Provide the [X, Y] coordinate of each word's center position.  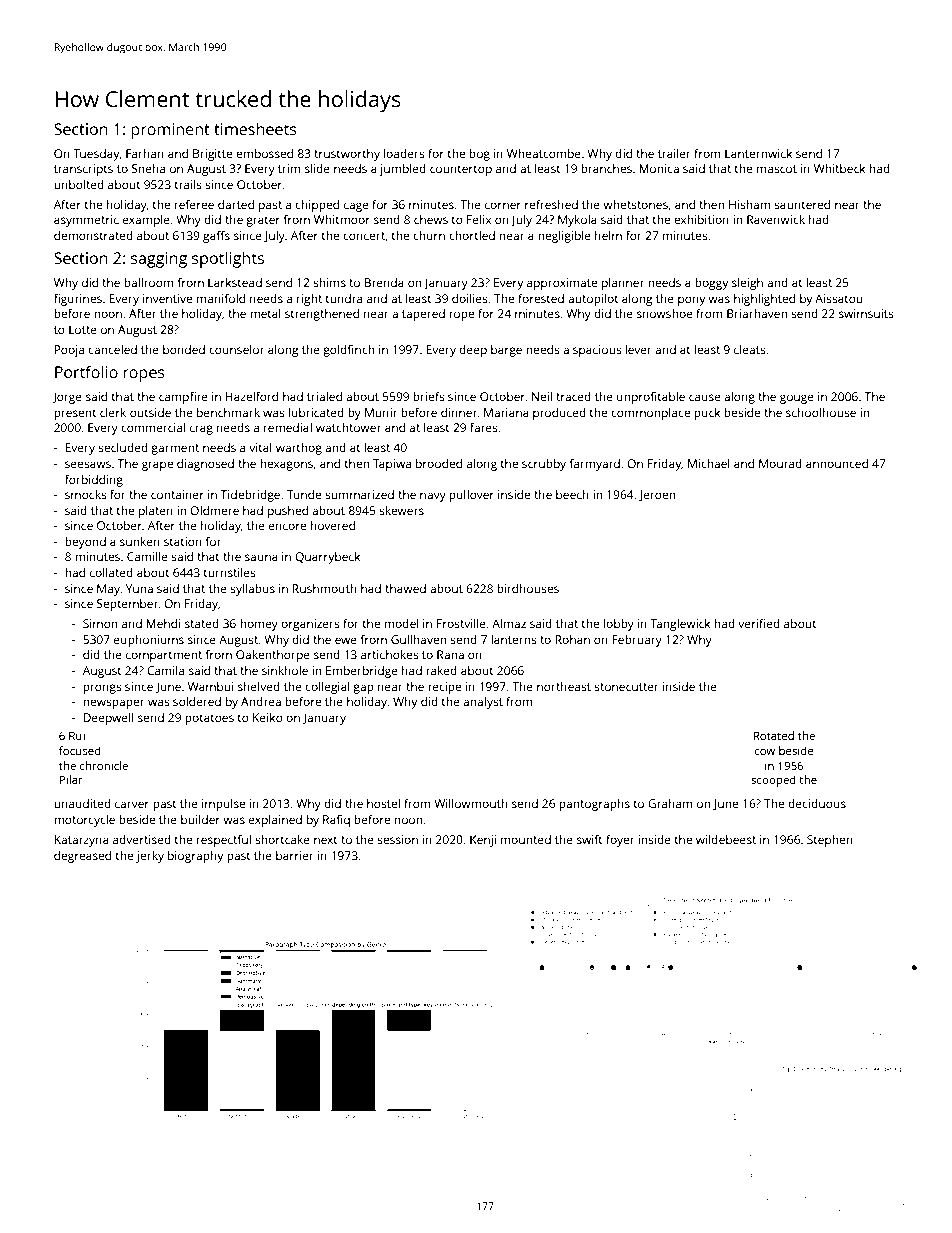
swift [590, 839]
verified [759, 623]
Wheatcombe [544, 153]
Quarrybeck [328, 558]
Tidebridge [250, 496]
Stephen [830, 841]
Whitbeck [840, 168]
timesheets [255, 128]
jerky [150, 857]
